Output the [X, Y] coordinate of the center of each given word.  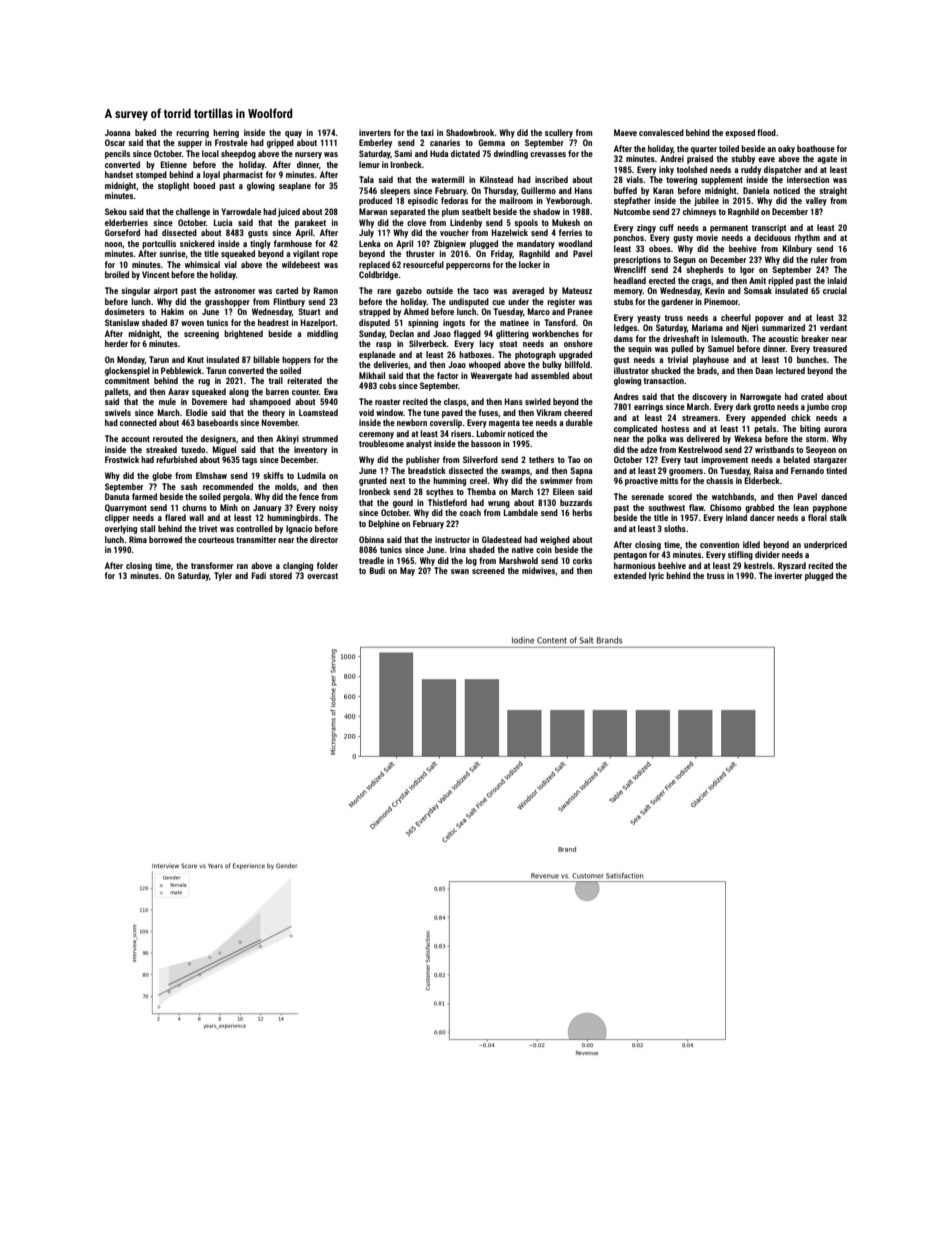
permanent [729, 229]
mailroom [516, 200]
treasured [830, 348]
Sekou [116, 211]
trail [276, 380]
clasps [455, 402]
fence [309, 496]
